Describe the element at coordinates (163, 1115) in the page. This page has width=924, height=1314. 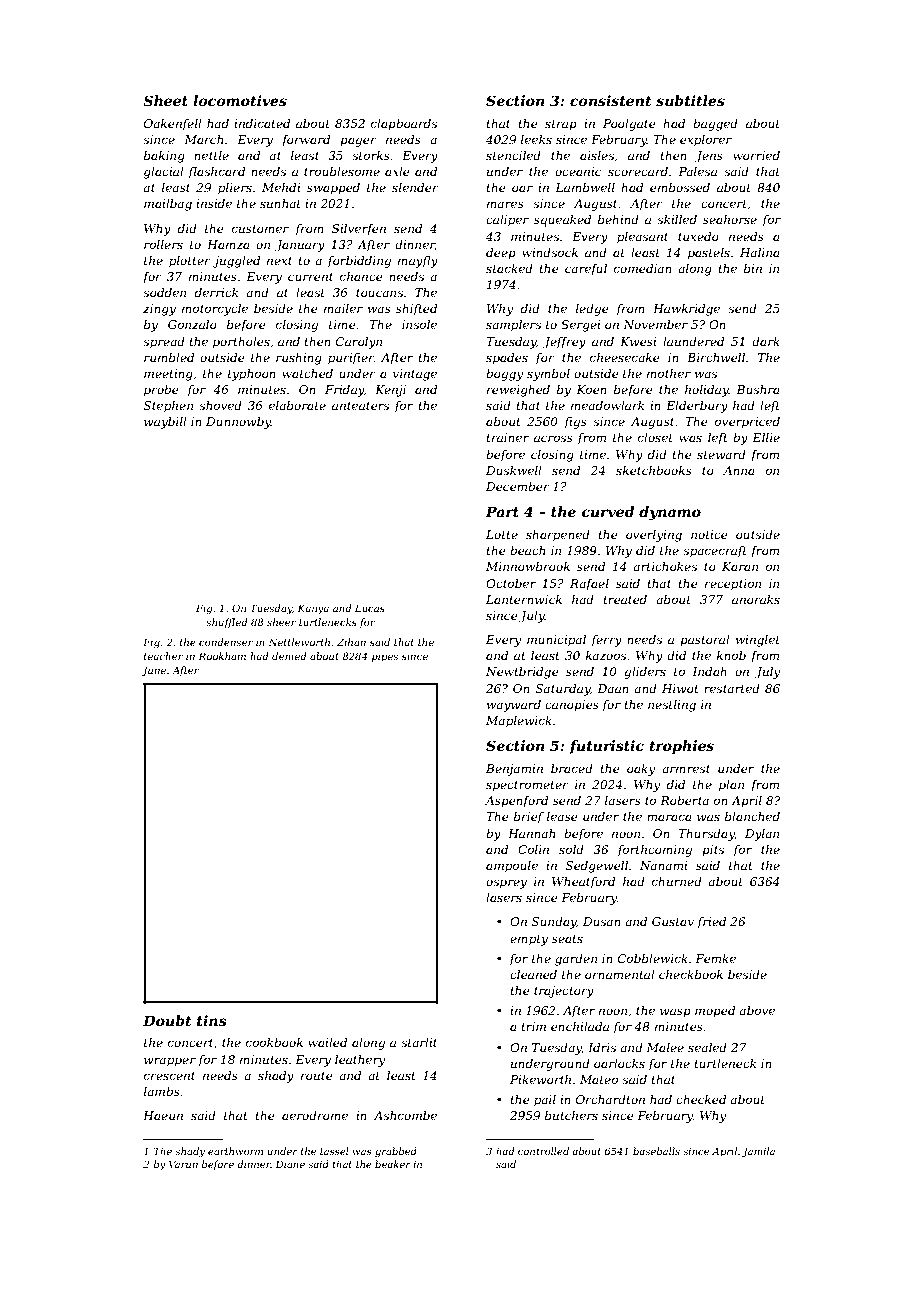
I see `Haeun` at that location.
